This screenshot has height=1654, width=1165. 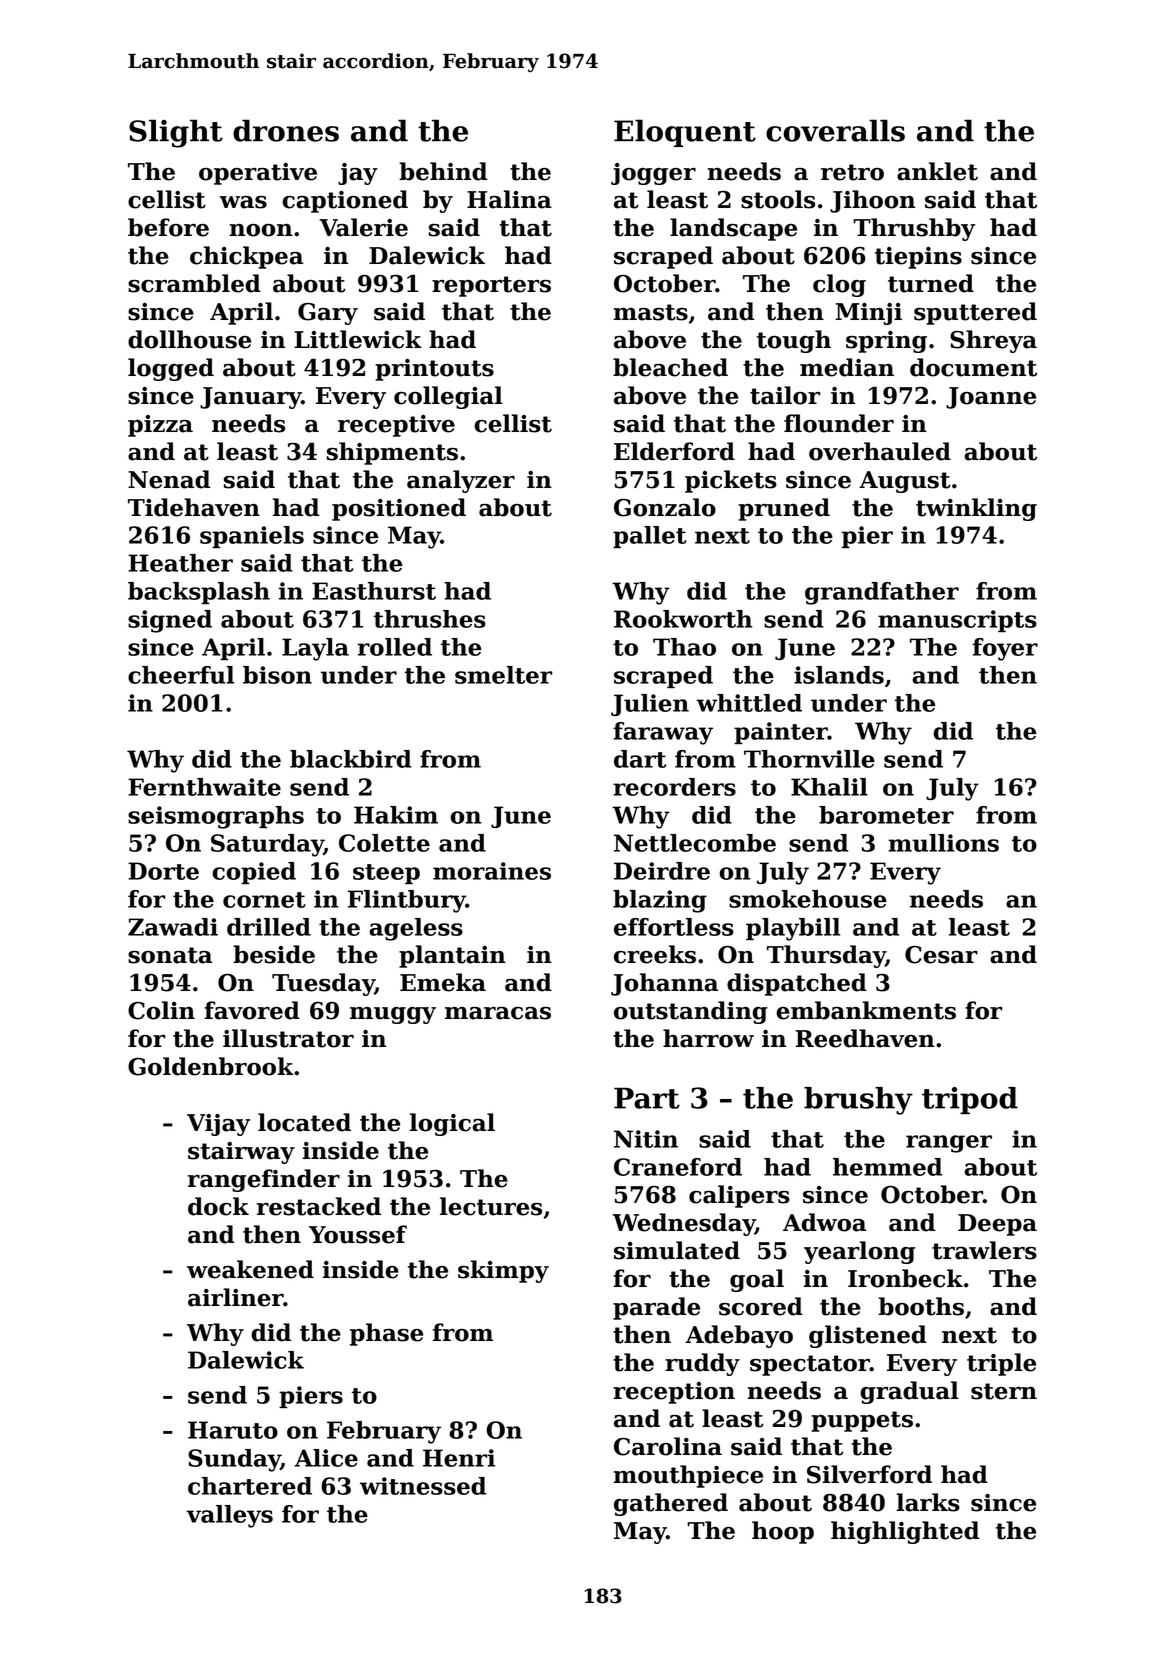 What do you see at coordinates (852, 172) in the screenshot?
I see `retro` at bounding box center [852, 172].
